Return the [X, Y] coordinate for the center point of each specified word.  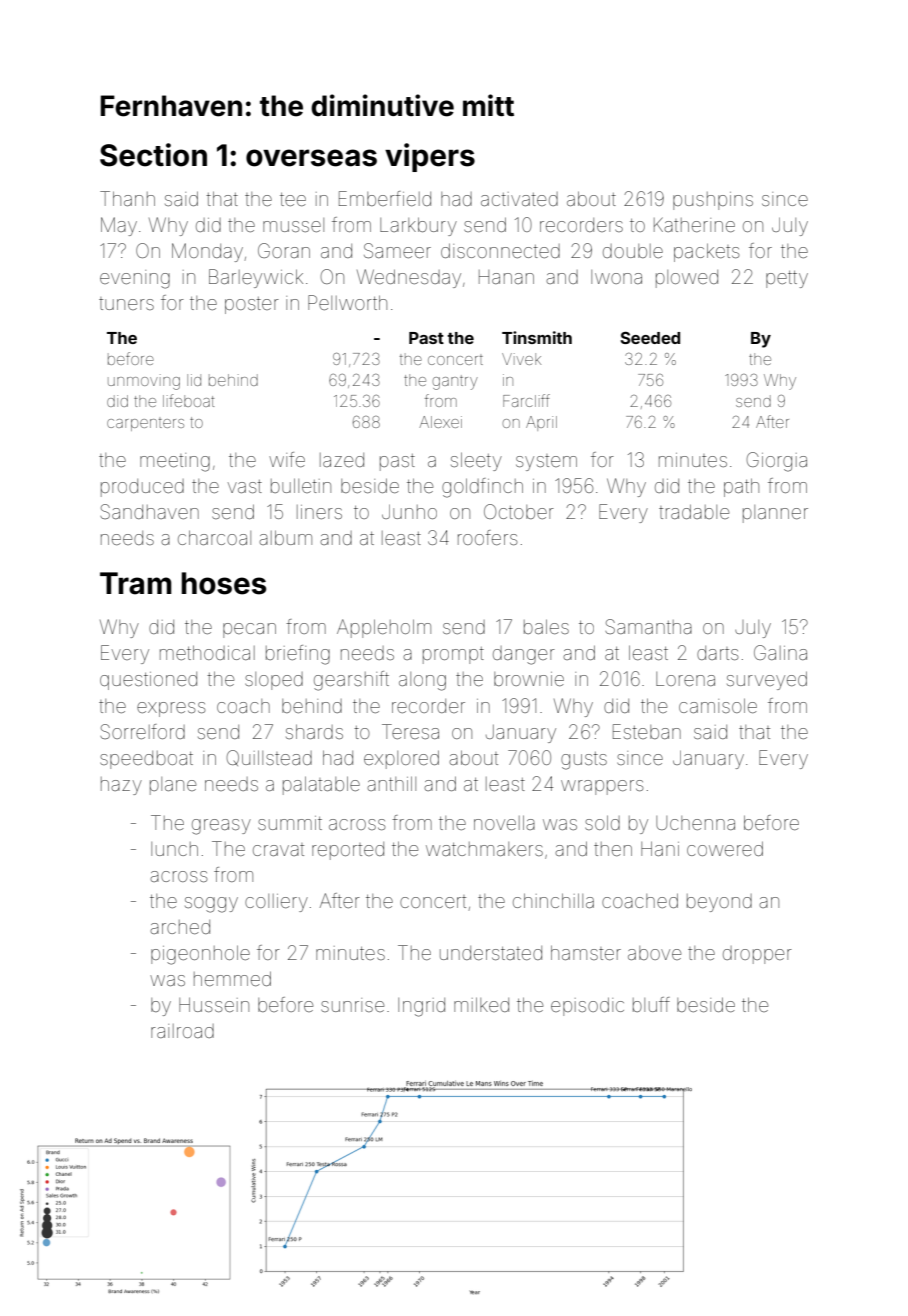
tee [293, 199]
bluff [651, 1004]
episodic [587, 1007]
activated [519, 199]
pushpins [713, 201]
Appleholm [384, 628]
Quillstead [269, 758]
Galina [780, 652]
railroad [182, 1031]
